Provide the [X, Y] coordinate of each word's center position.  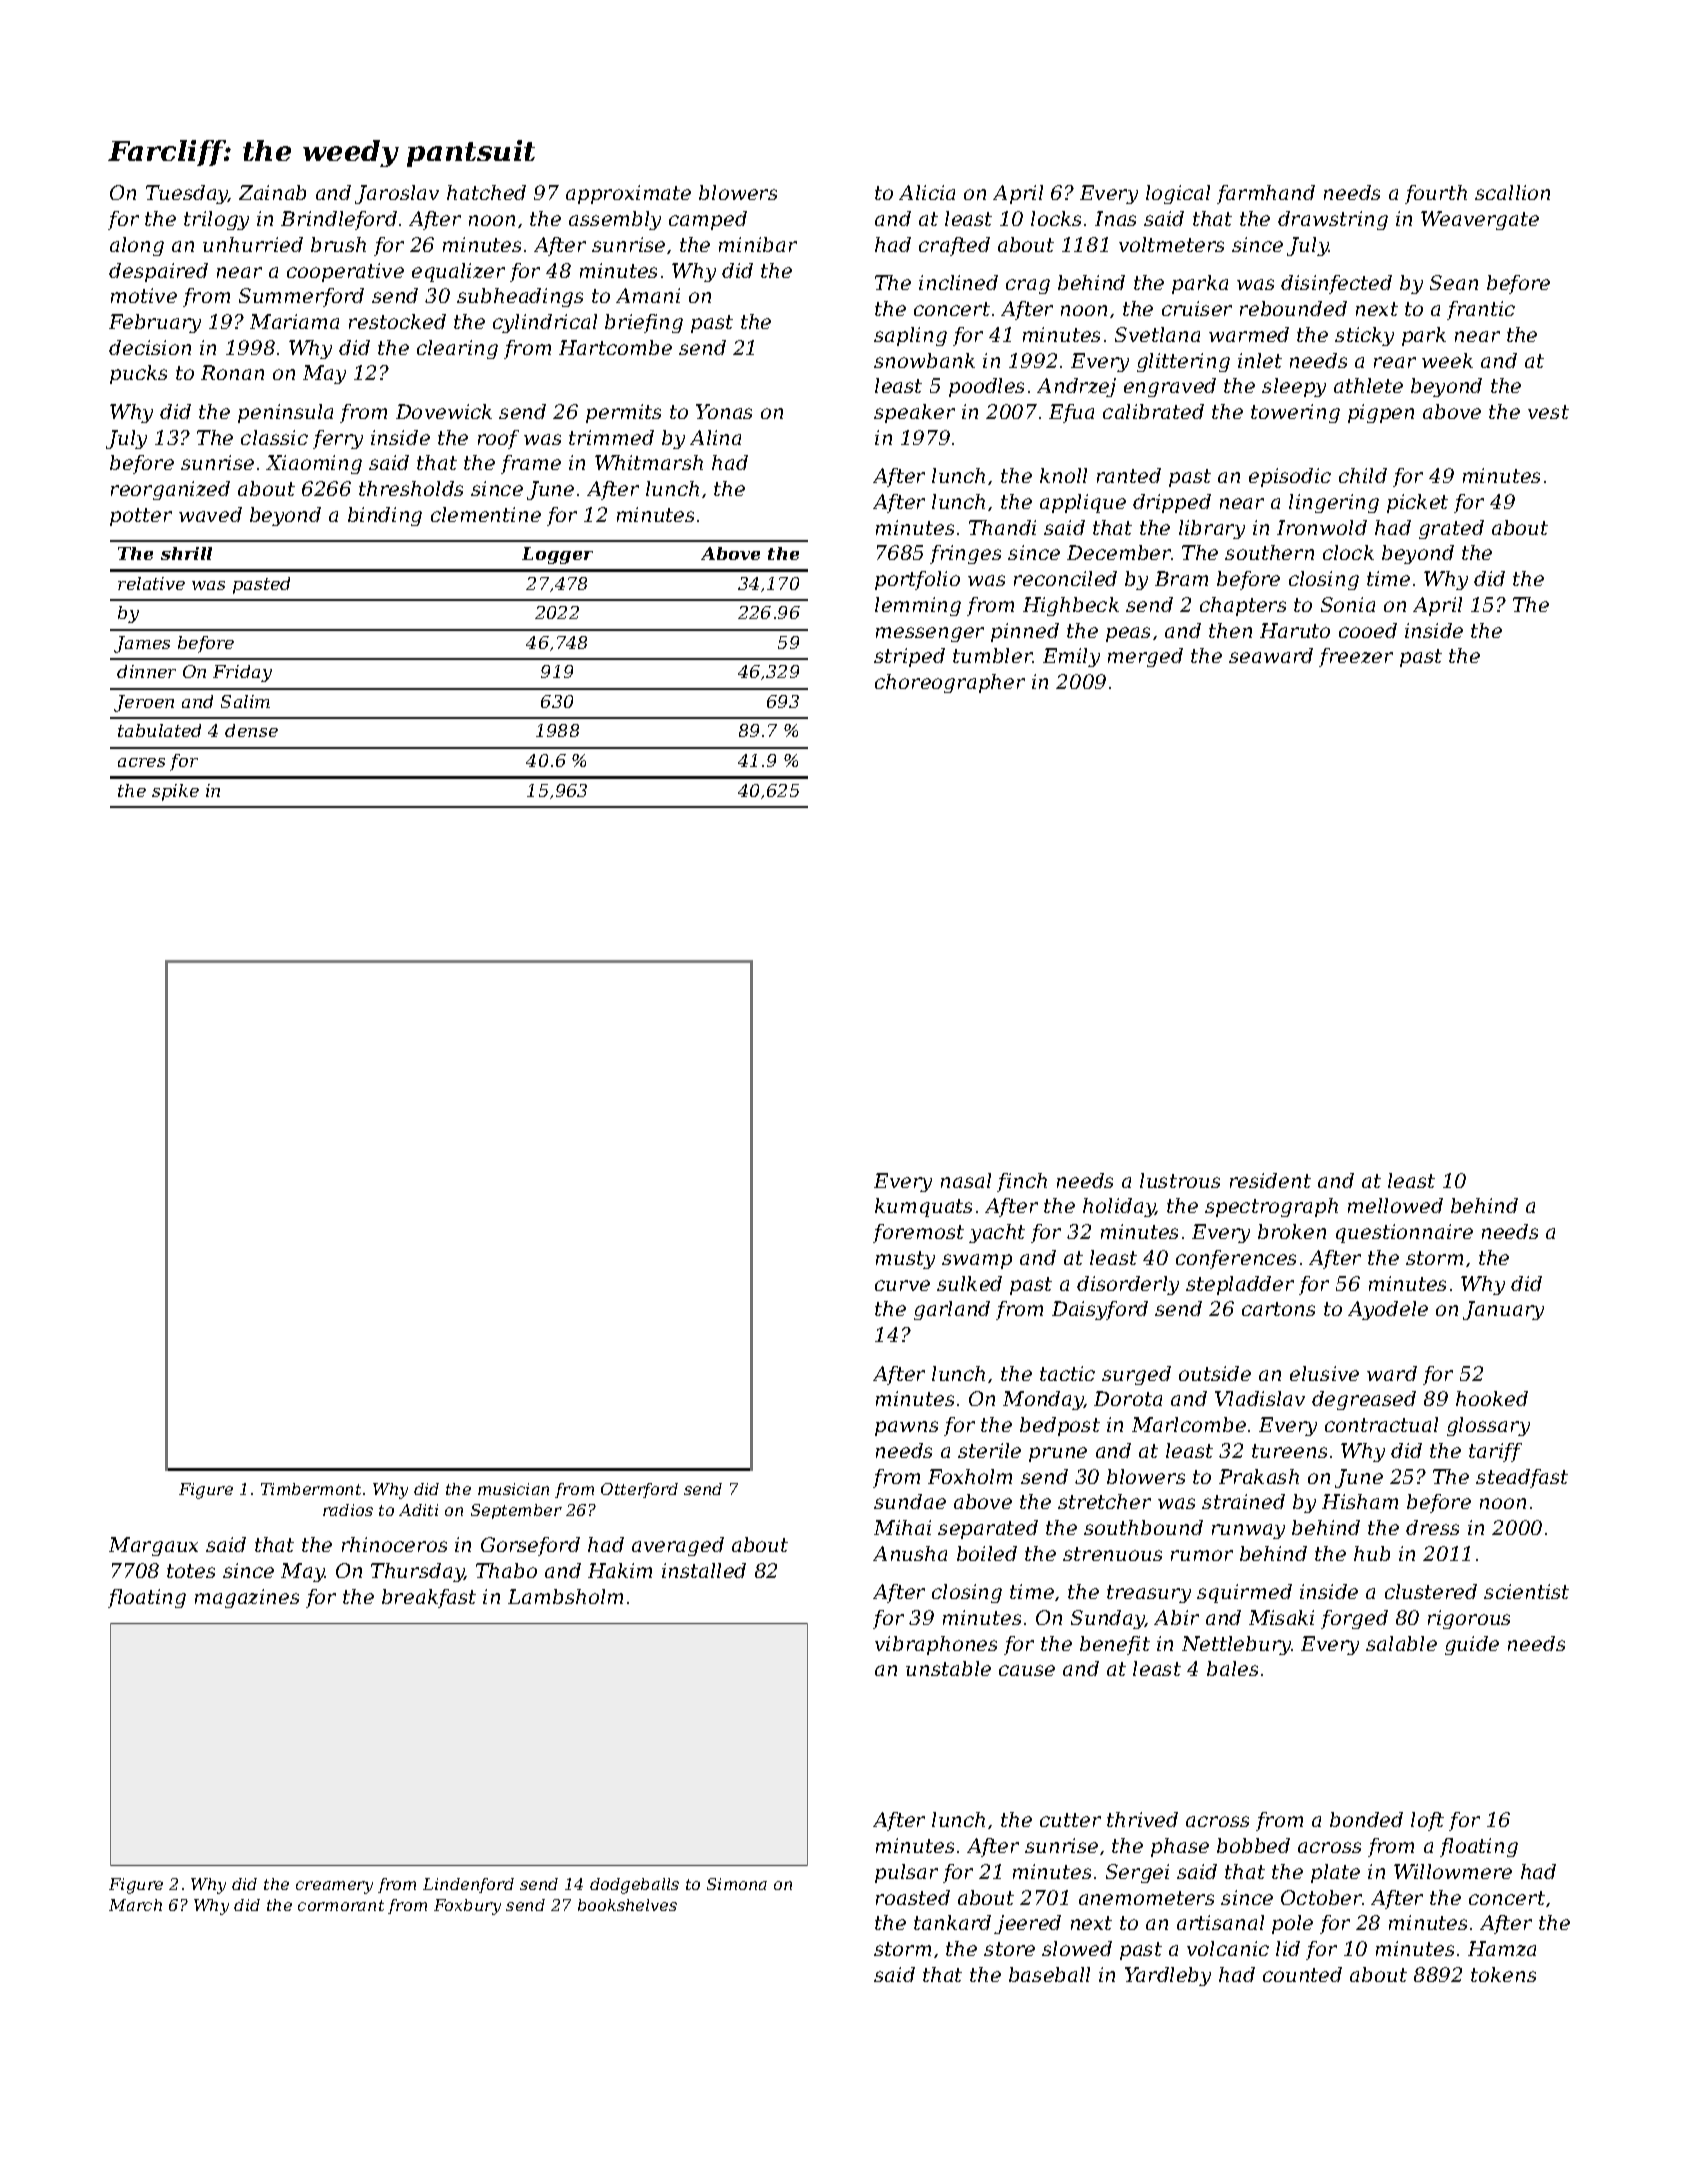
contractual [1381, 1424]
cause [1027, 1670]
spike [175, 792]
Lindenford [468, 1885]
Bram [1181, 578]
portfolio [917, 580]
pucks [138, 374]
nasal [966, 1180]
